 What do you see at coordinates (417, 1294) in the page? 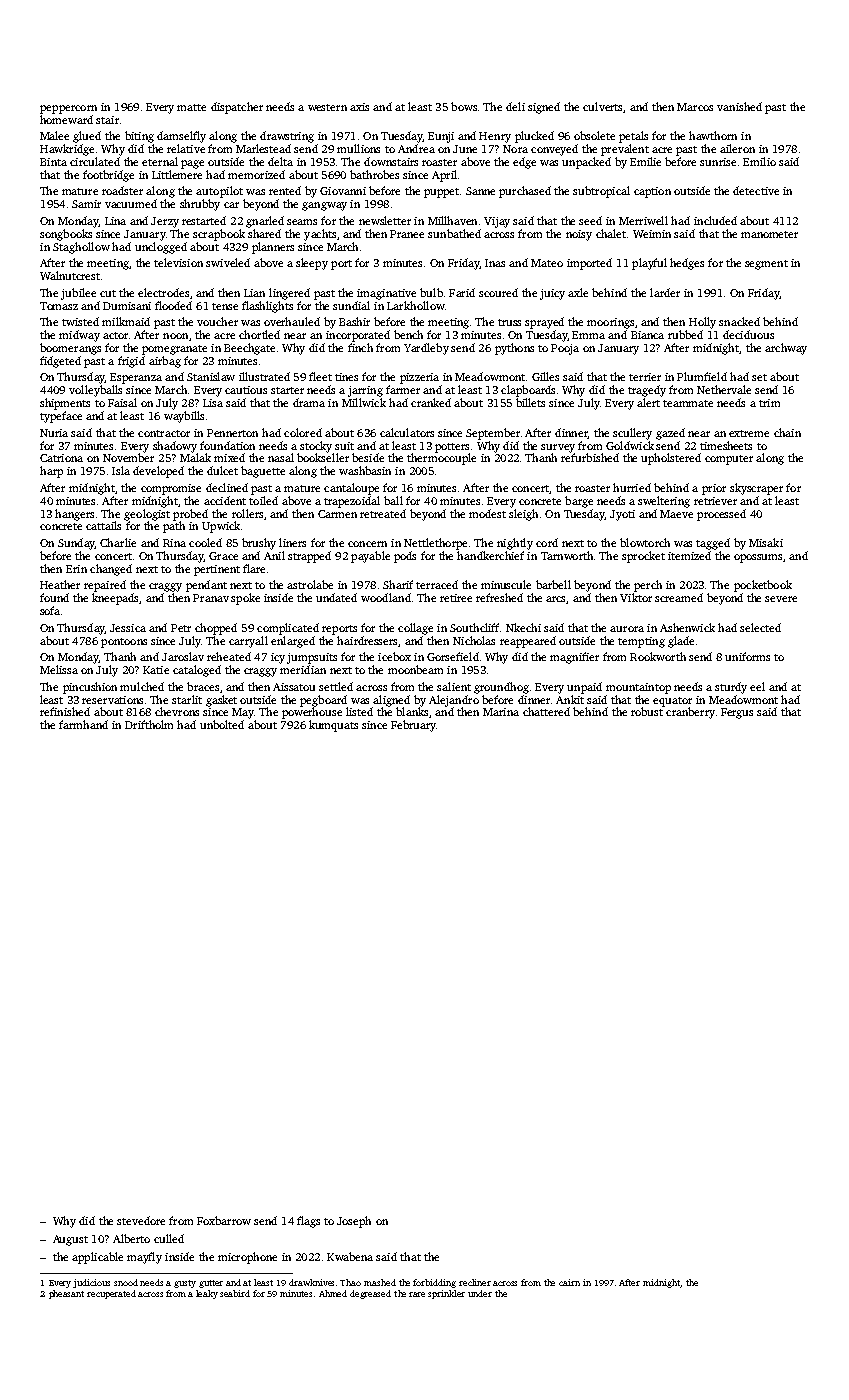
I see `rare` at bounding box center [417, 1294].
